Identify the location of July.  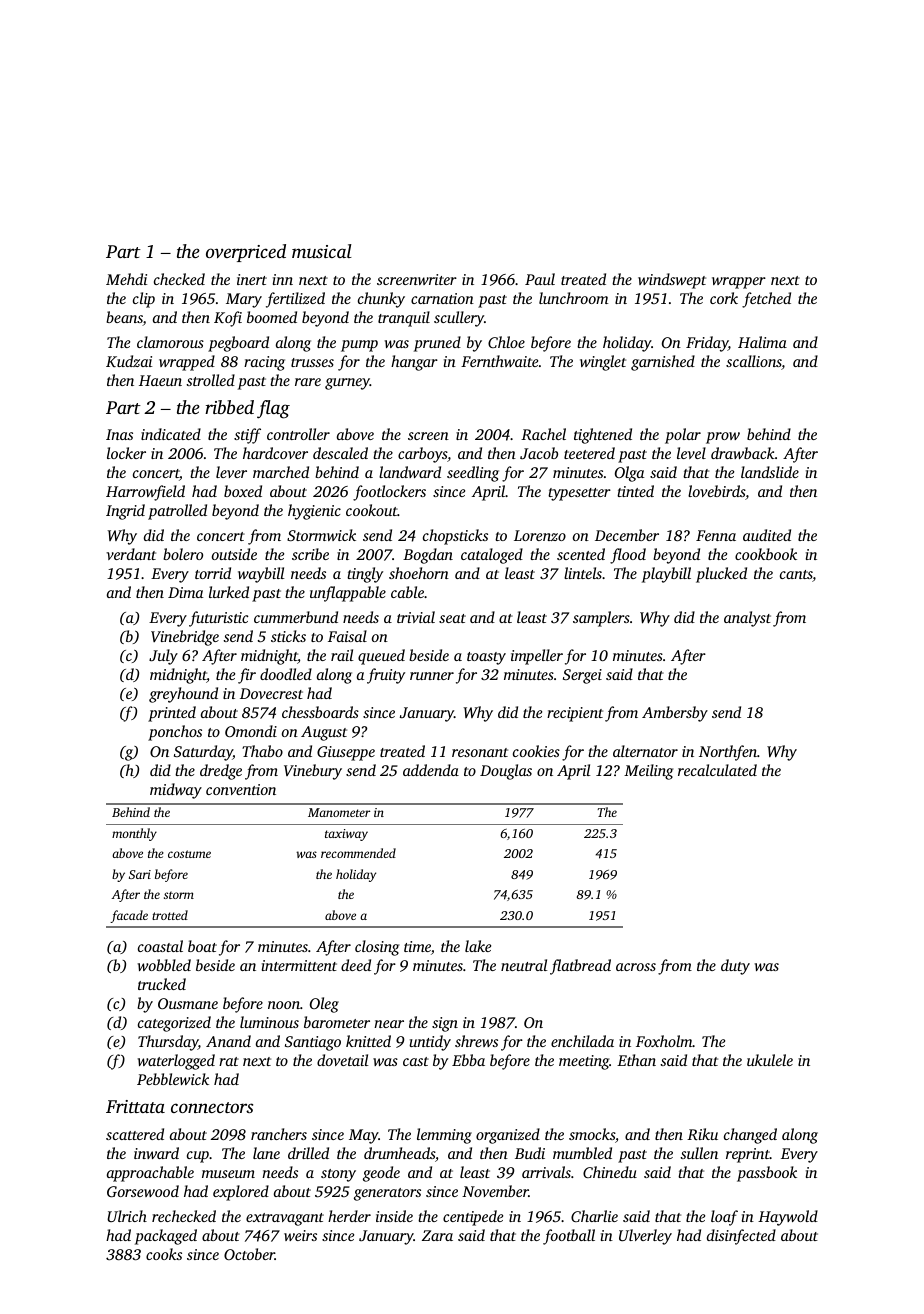
(163, 657).
